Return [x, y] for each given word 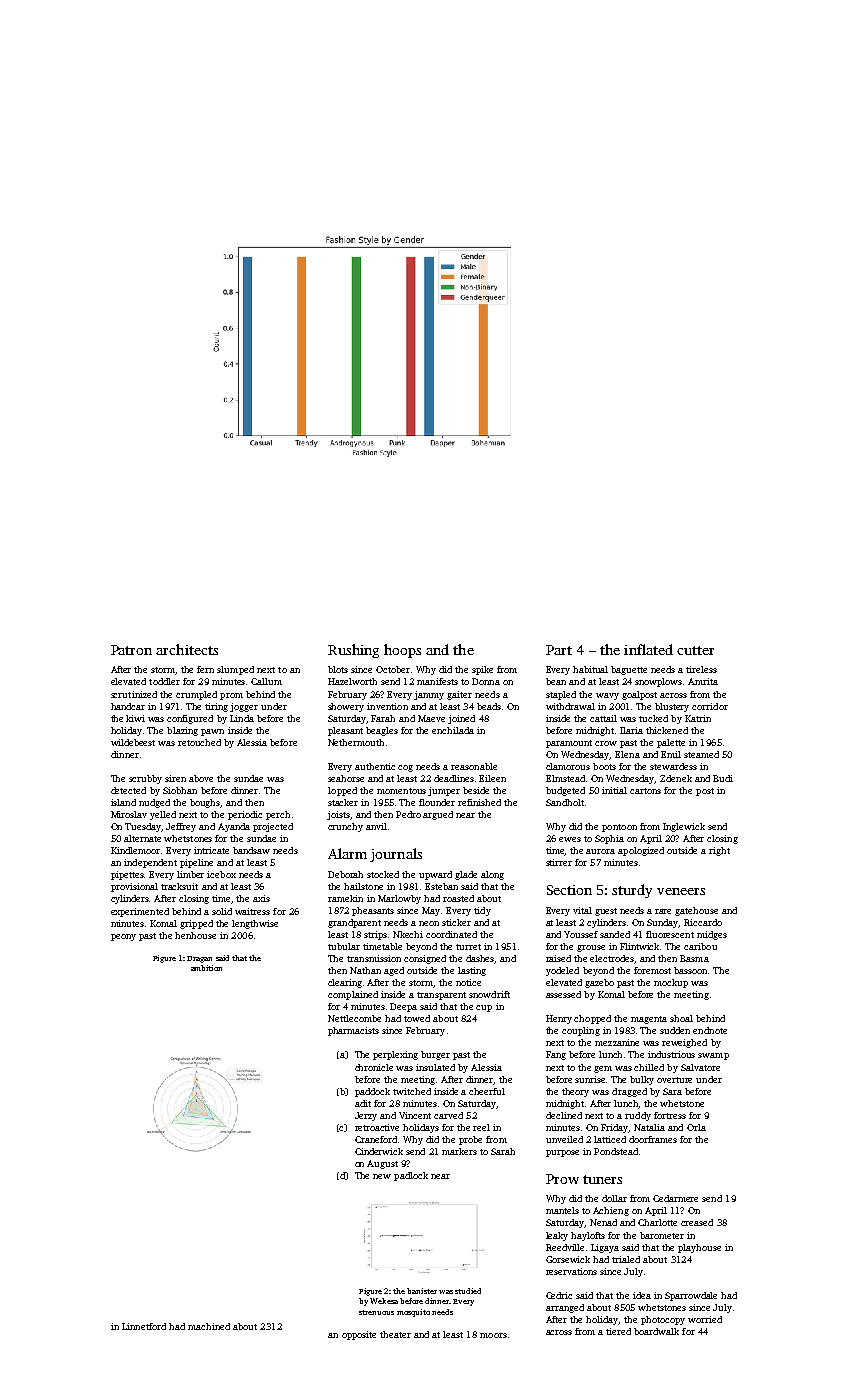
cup [484, 1008]
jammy [429, 695]
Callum [266, 681]
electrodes [612, 959]
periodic [245, 815]
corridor [710, 706]
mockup [671, 983]
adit [363, 1103]
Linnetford [144, 1326]
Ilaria [631, 730]
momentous [401, 791]
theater [395, 1334]
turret [468, 947]
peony [123, 937]
